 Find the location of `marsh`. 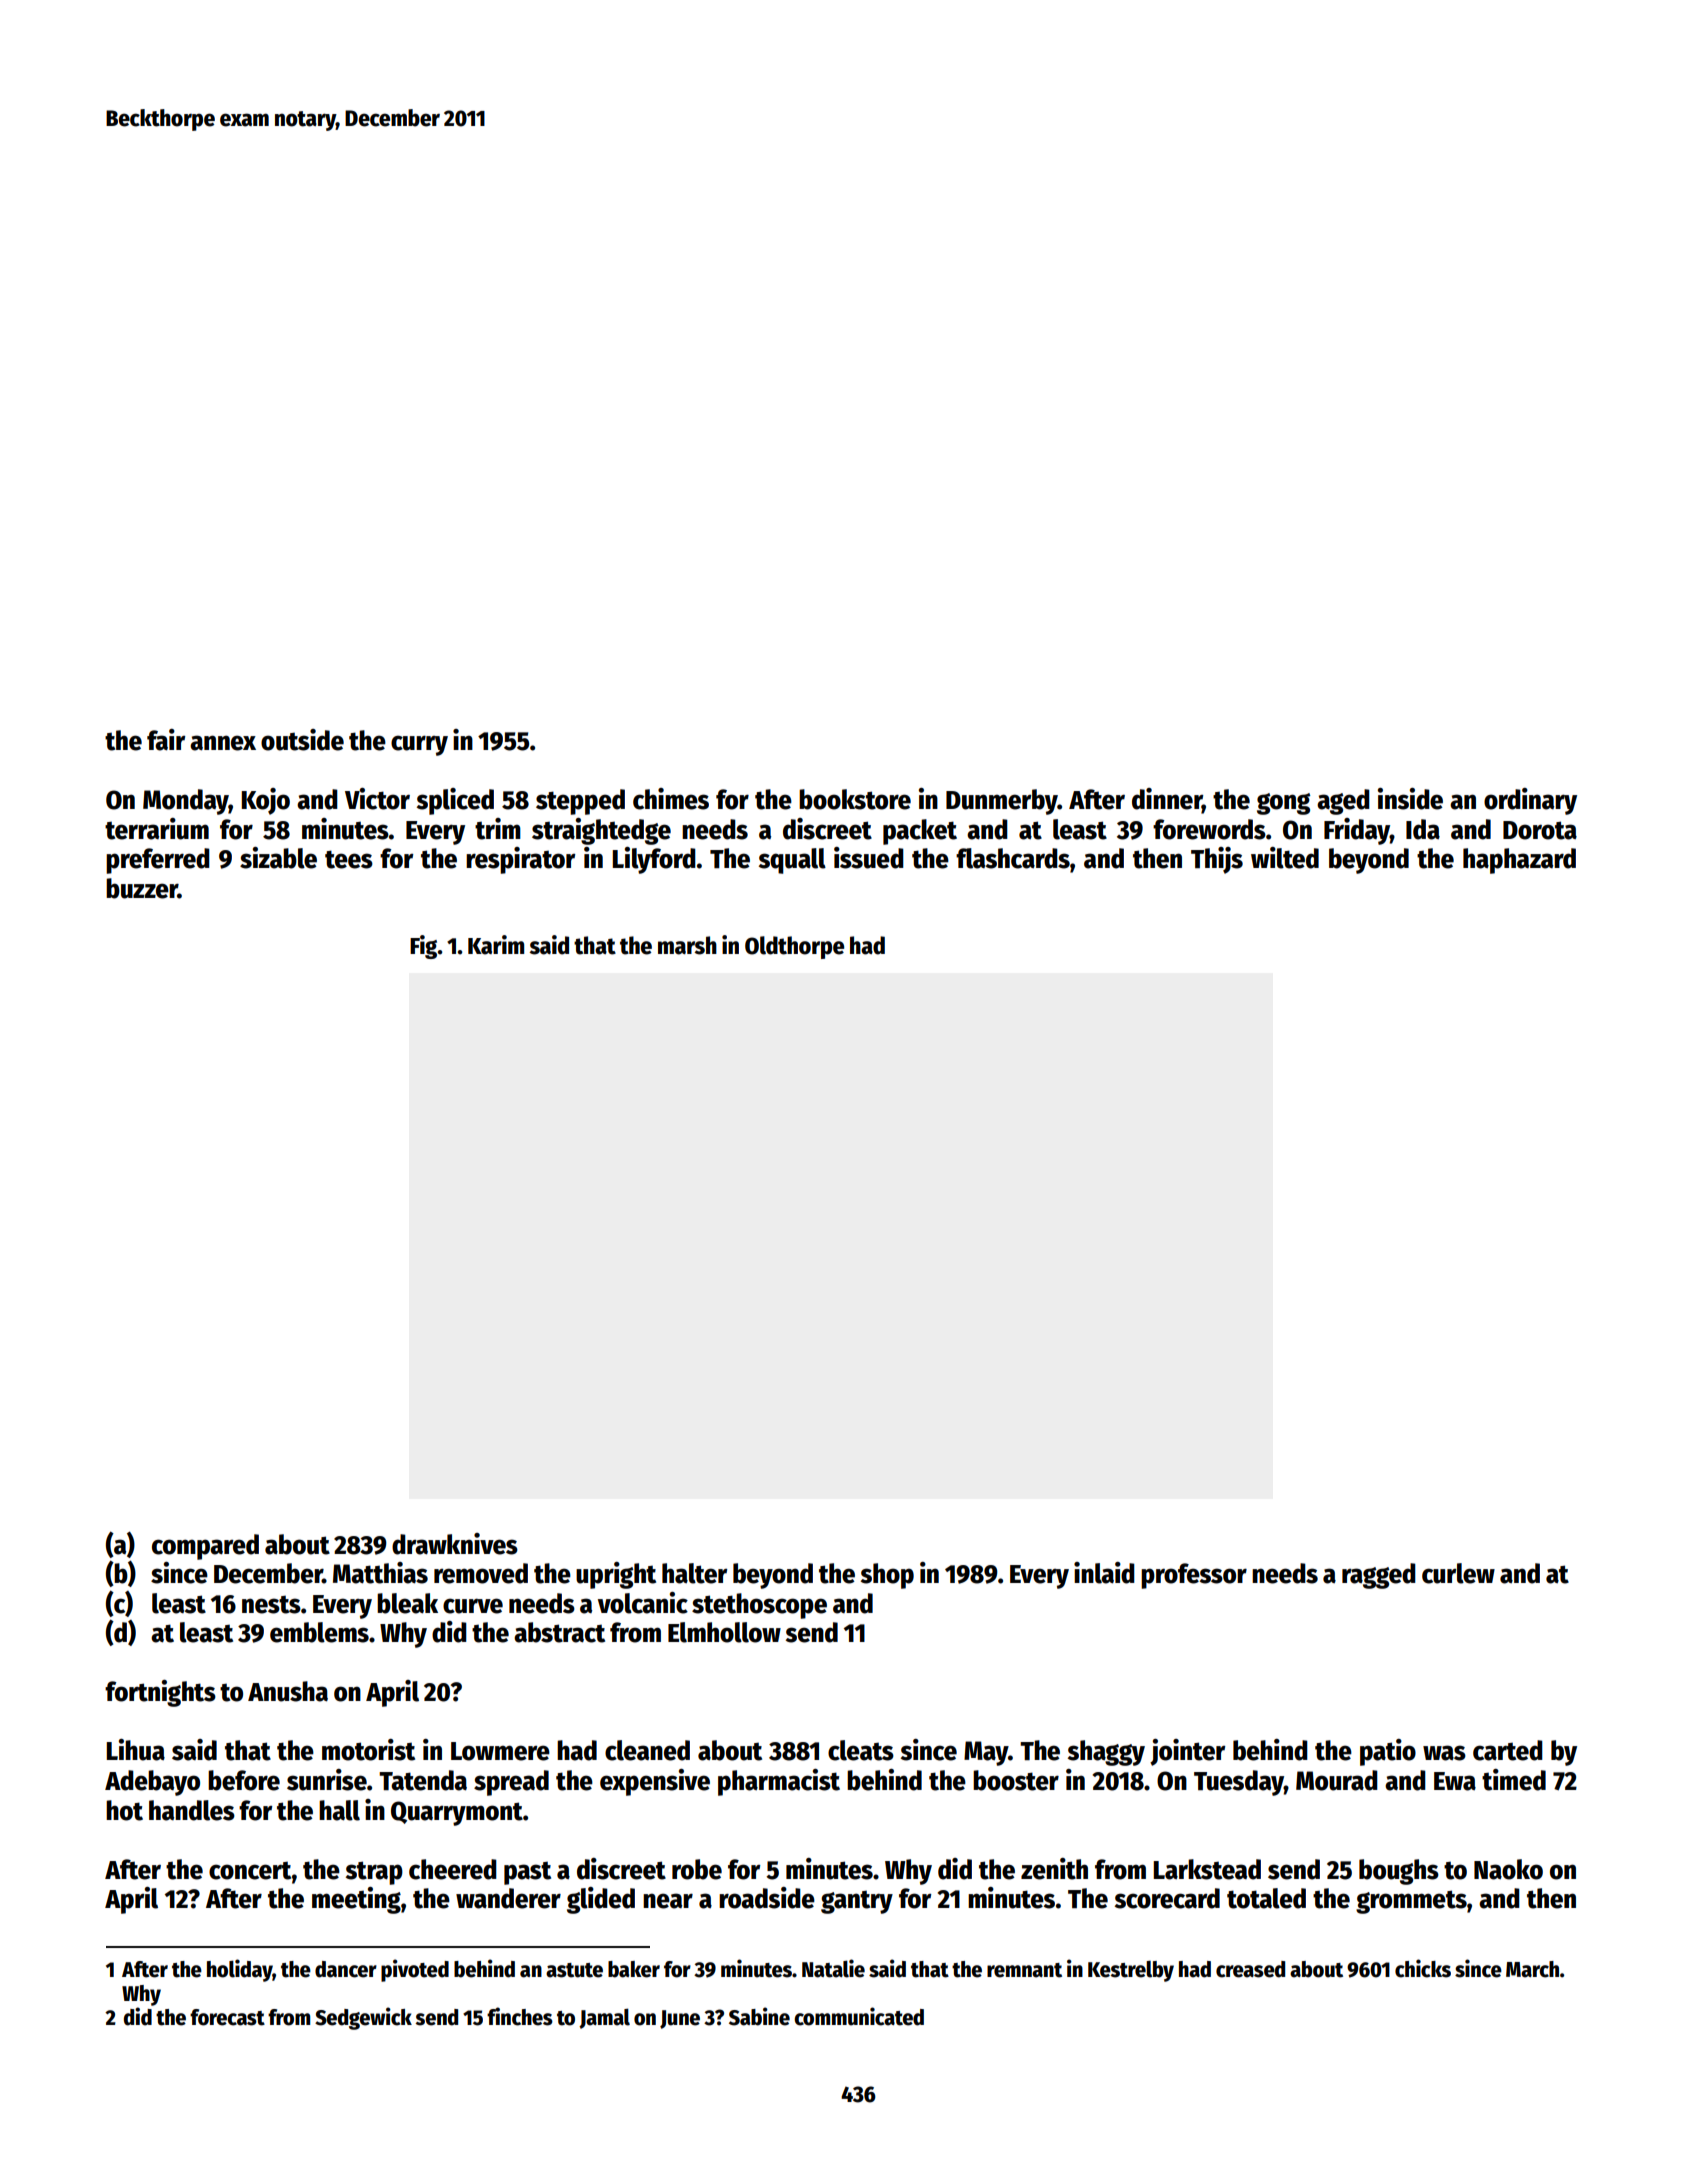

marsh is located at coordinates (687, 945).
